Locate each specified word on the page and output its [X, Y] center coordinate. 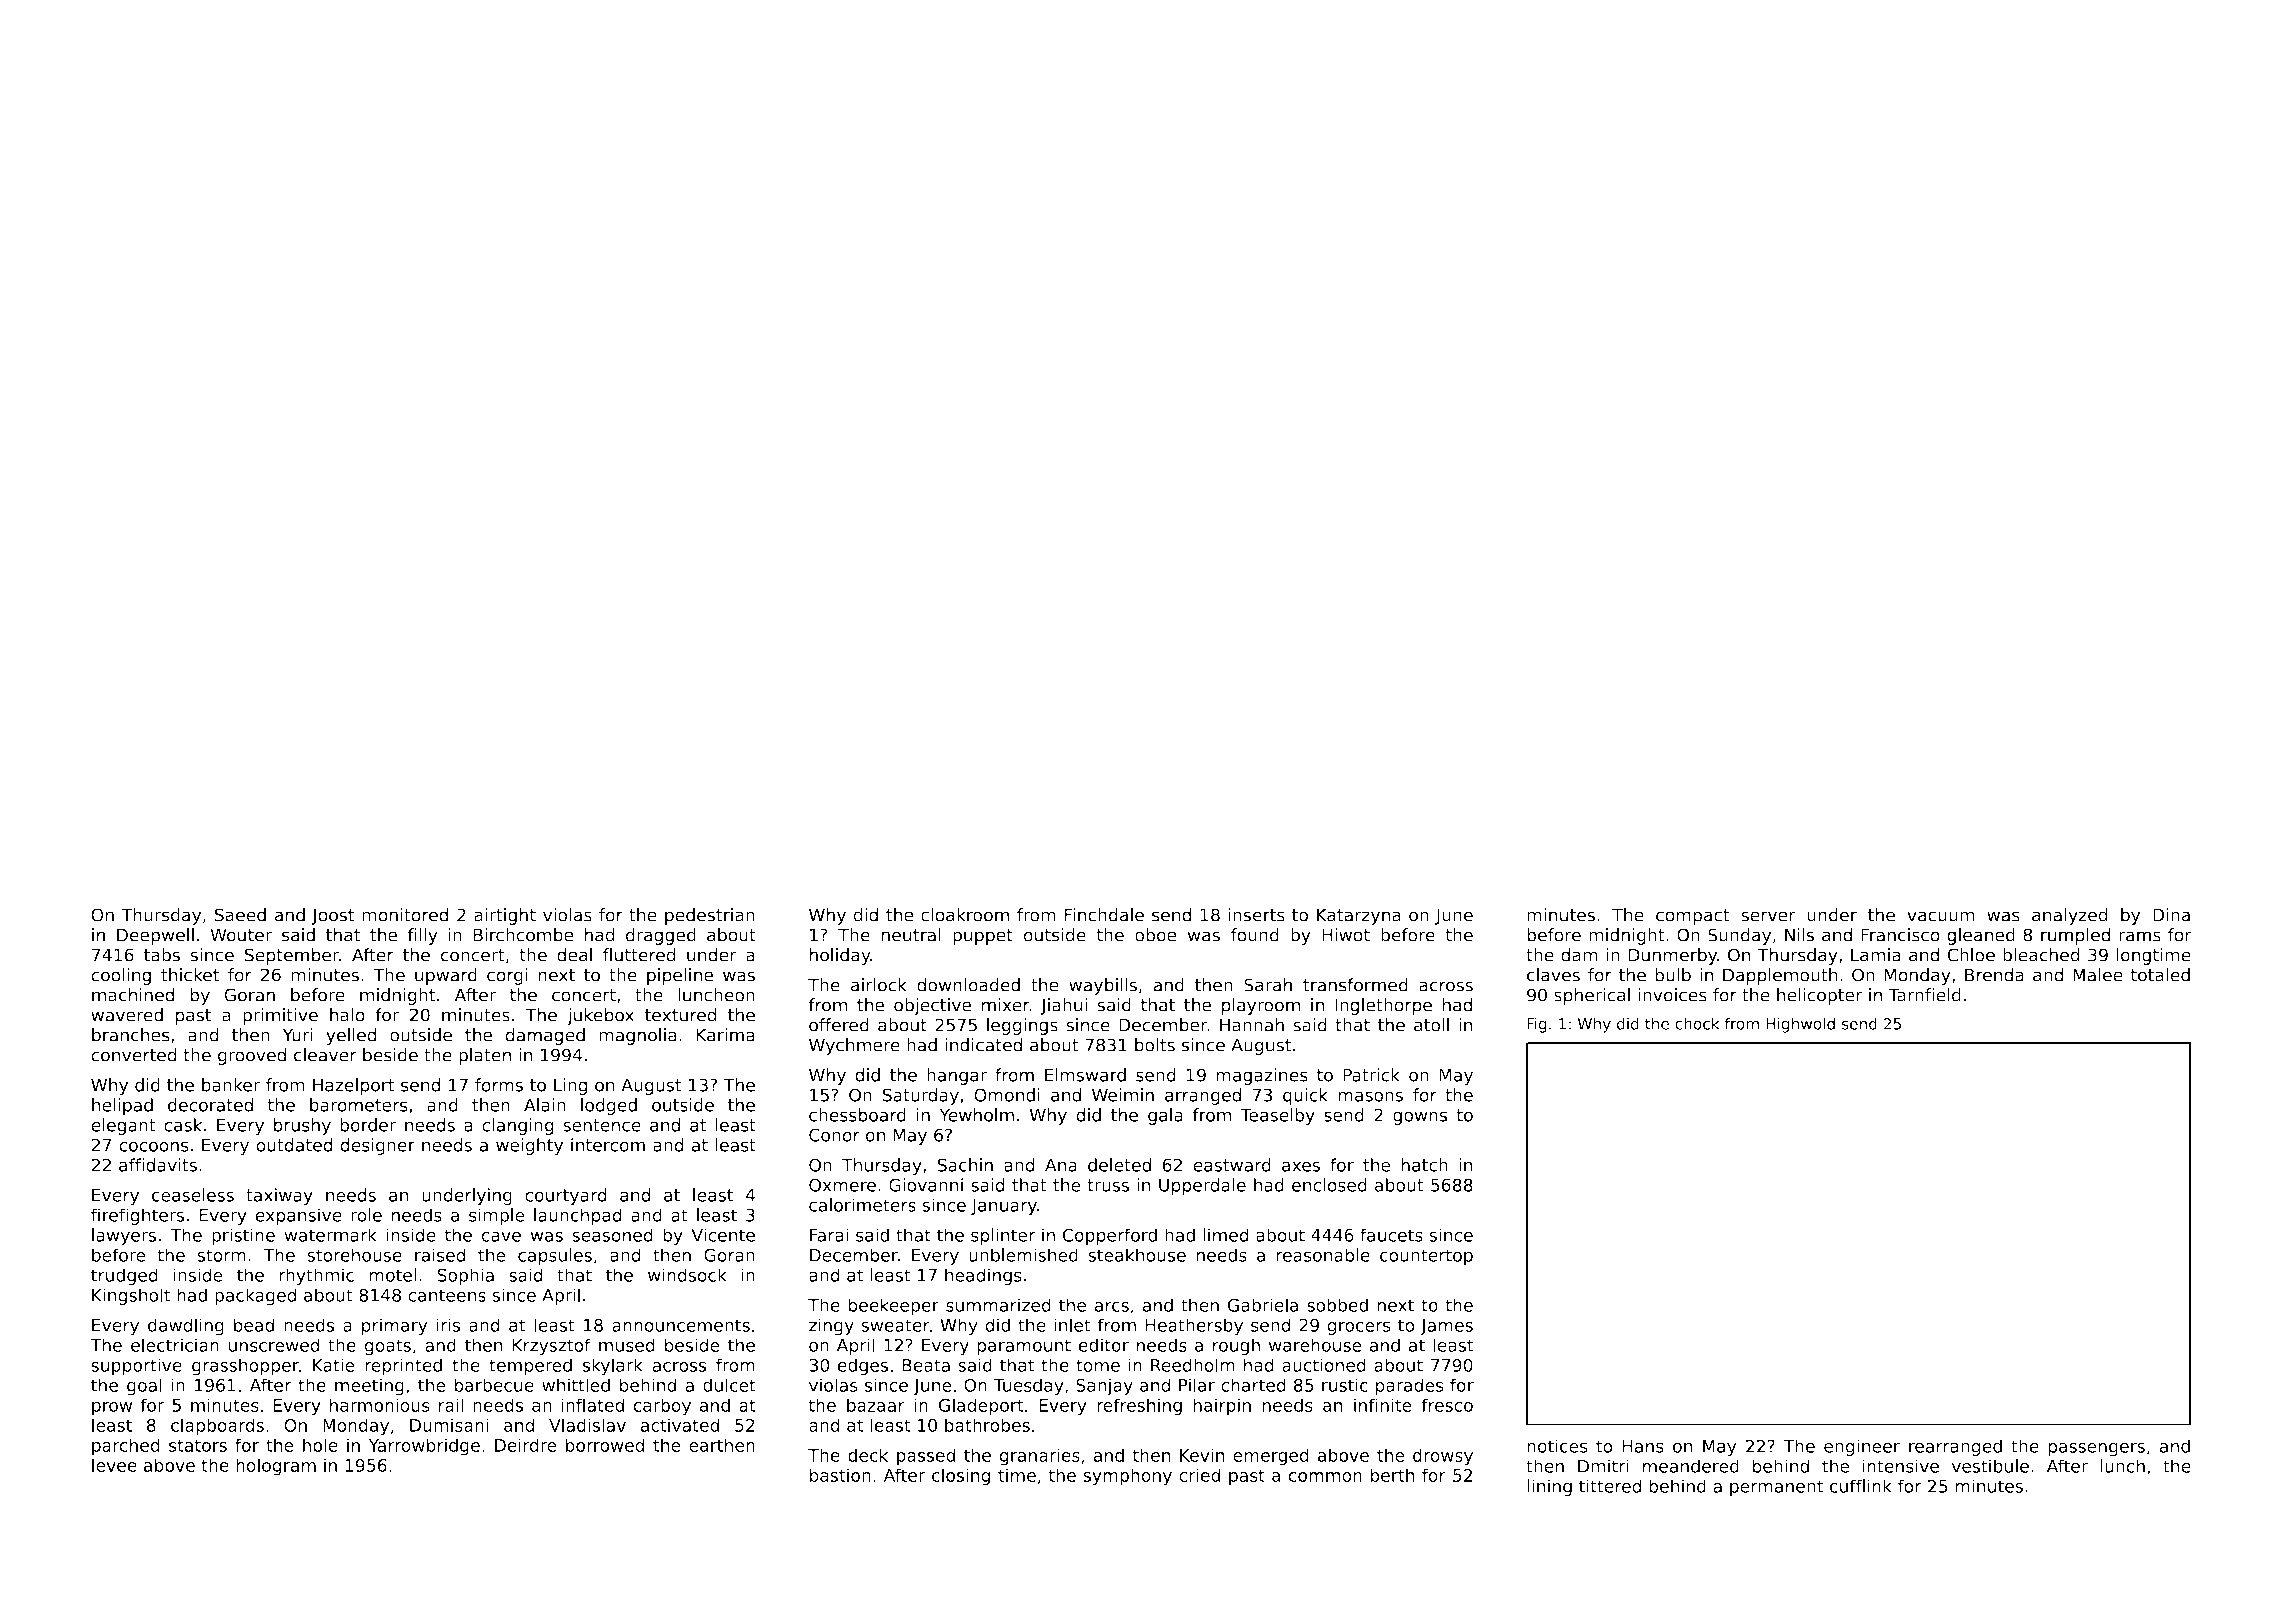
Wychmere [854, 1046]
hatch [1424, 1165]
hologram [276, 1467]
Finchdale [1104, 915]
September [292, 956]
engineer [1862, 1447]
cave [501, 1236]
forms [499, 1085]
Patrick [1371, 1075]
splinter [1003, 1236]
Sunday [1739, 936]
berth [1392, 1475]
